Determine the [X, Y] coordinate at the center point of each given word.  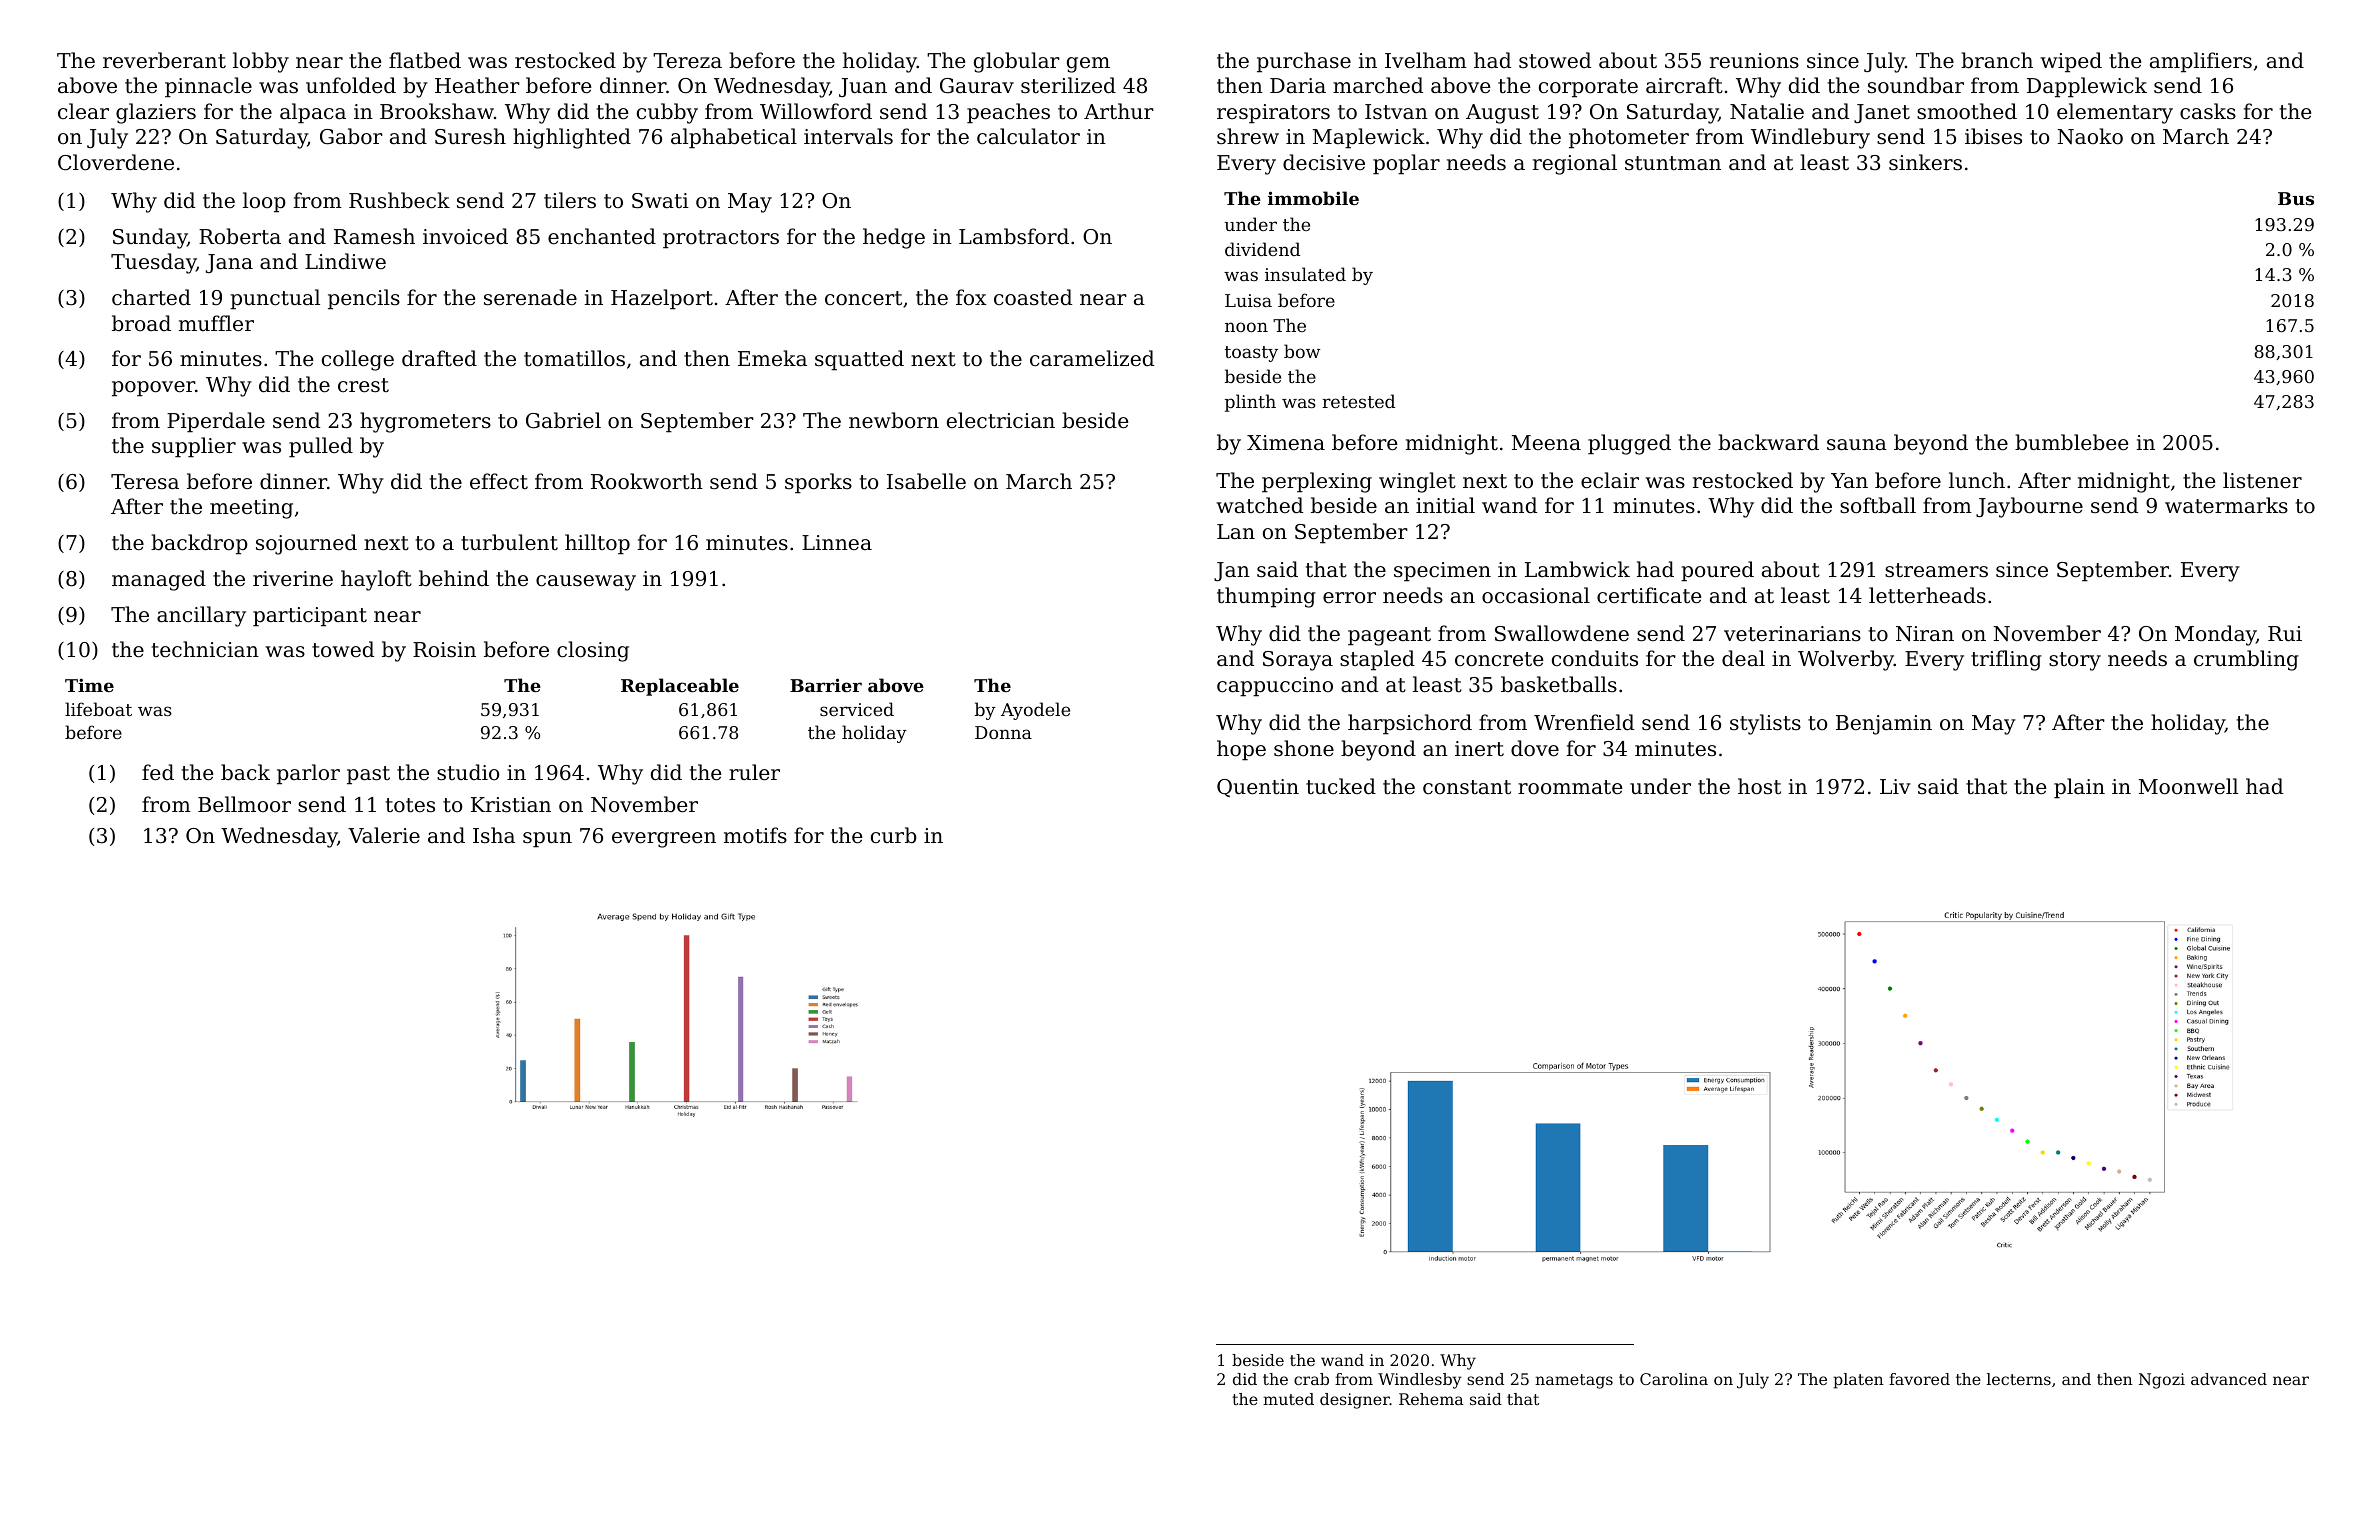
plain [2079, 788]
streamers [1936, 570]
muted [1288, 1399]
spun [547, 840]
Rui [2285, 633]
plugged [1629, 444]
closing [593, 651]
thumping [1266, 597]
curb [894, 835]
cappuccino [1275, 687]
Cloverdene [116, 162]
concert [863, 298]
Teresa [145, 482]
